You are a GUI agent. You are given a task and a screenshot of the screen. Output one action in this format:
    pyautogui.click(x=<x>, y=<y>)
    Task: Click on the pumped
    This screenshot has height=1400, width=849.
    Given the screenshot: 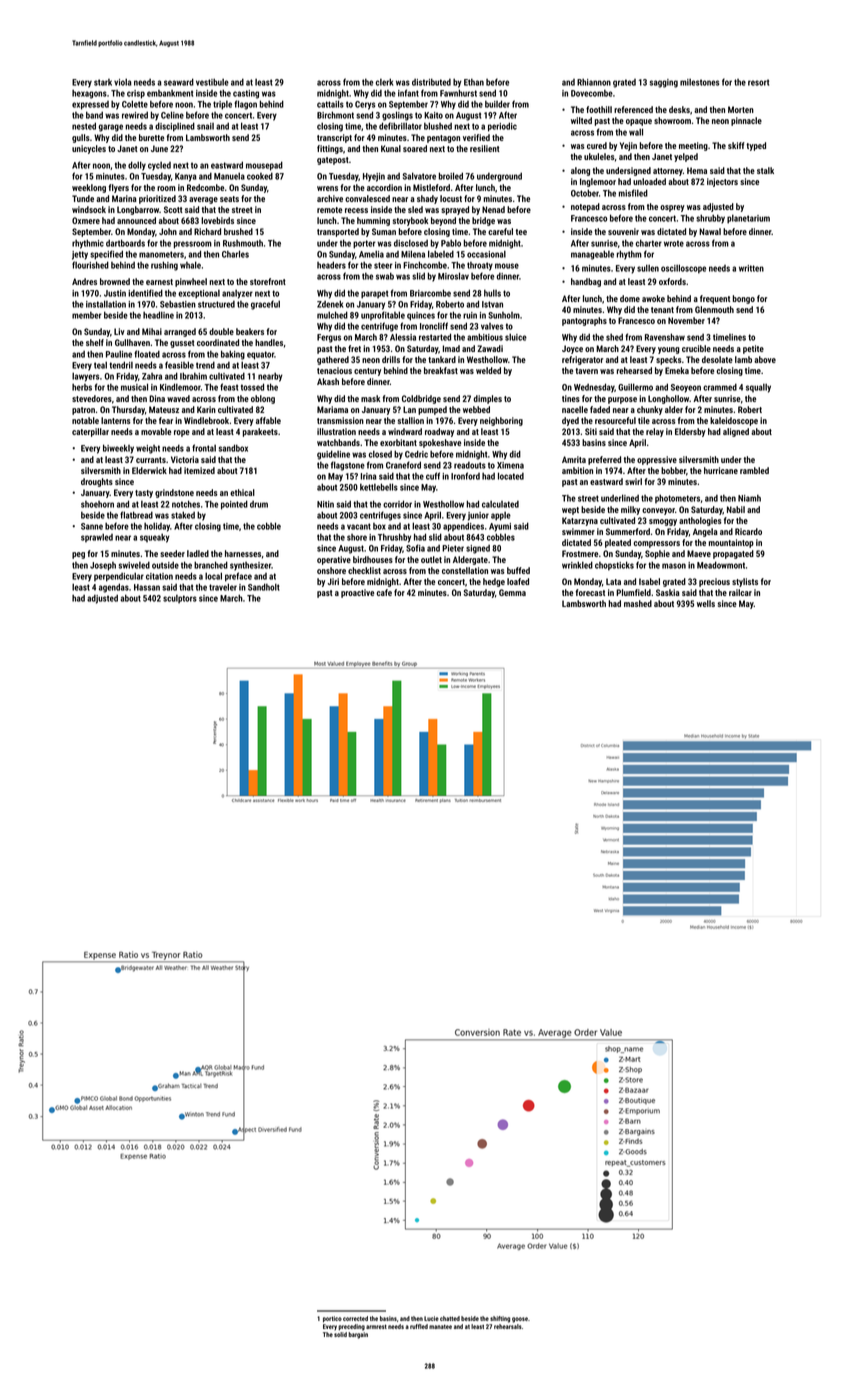 What is the action you would take?
    pyautogui.click(x=432, y=410)
